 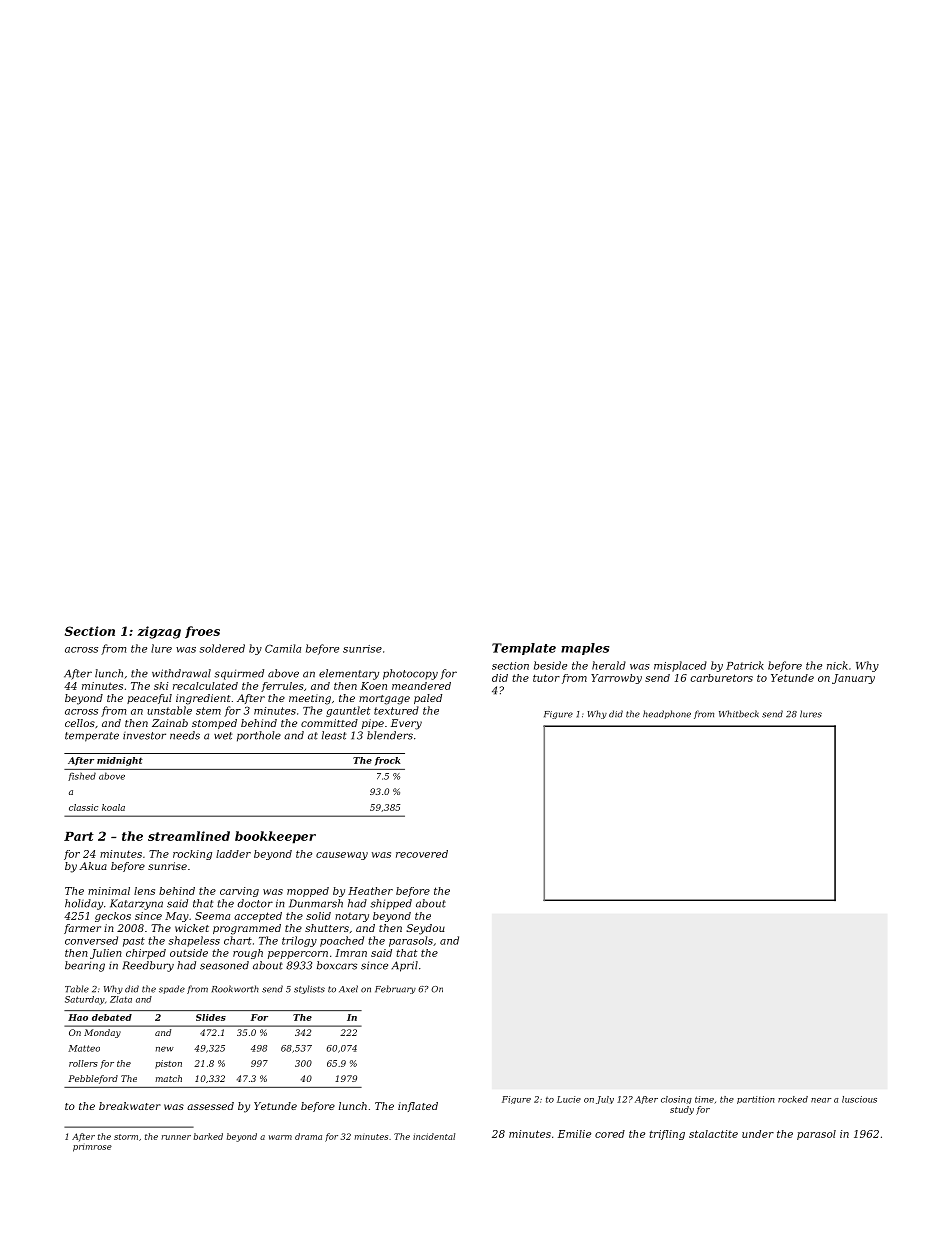 What do you see at coordinates (422, 854) in the document?
I see `recovered` at bounding box center [422, 854].
